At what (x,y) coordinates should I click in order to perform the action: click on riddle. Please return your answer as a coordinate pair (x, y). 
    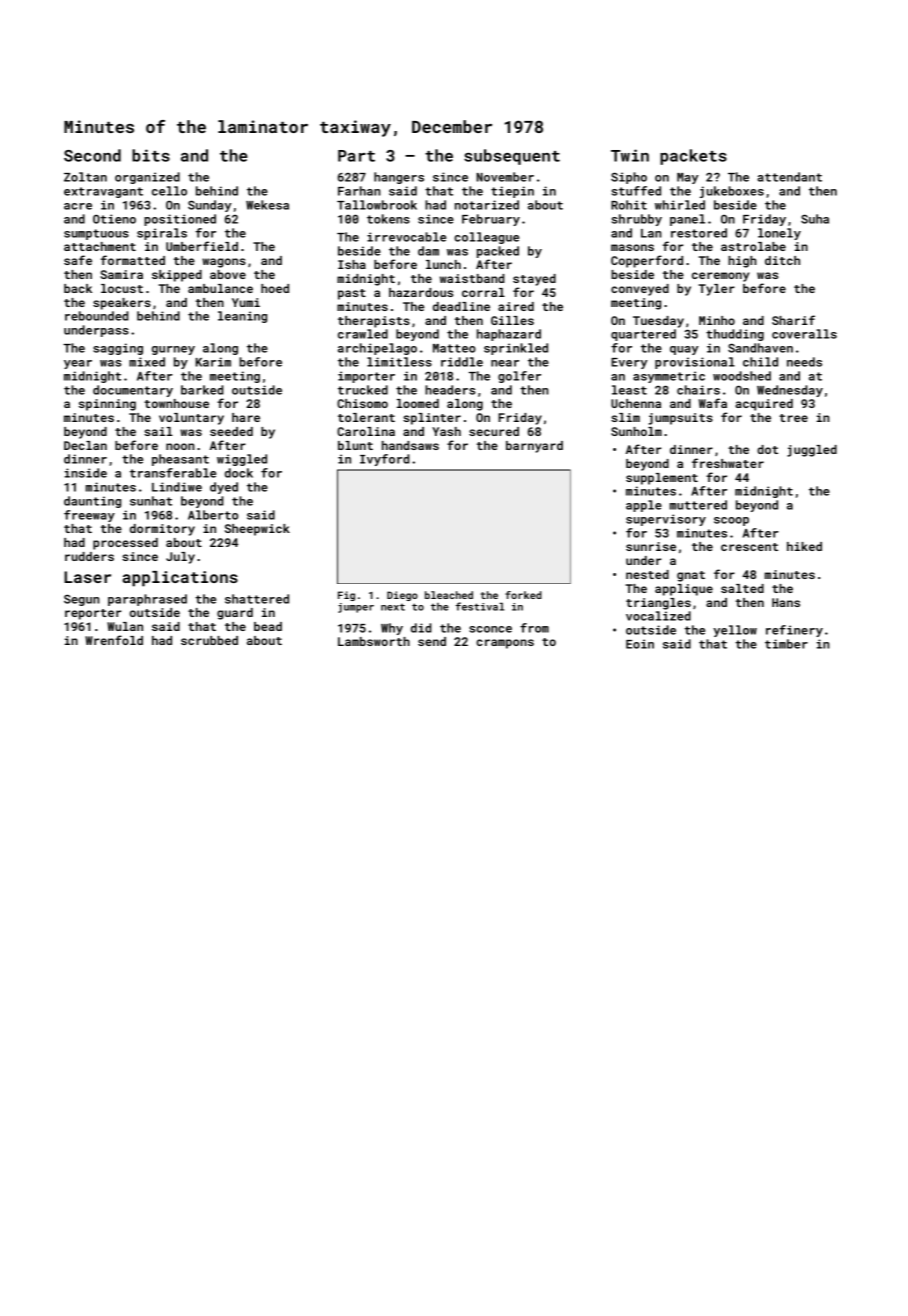
    Looking at the image, I should click on (462, 362).
